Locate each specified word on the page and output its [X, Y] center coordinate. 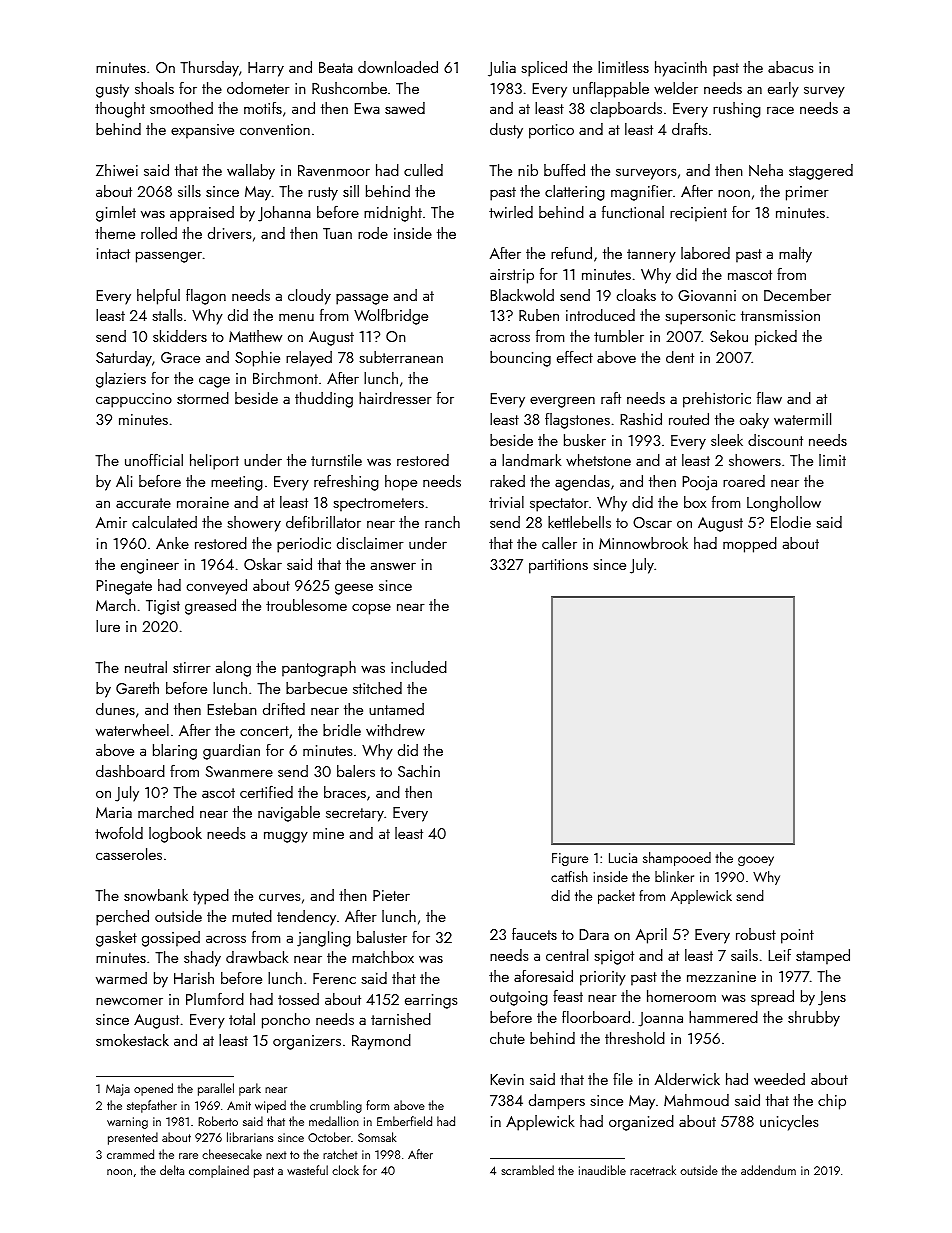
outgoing [519, 998]
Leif [779, 955]
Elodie [791, 522]
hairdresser [395, 398]
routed [689, 419]
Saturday [124, 359]
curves [279, 897]
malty [795, 255]
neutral [146, 667]
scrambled [527, 1170]
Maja [118, 1090]
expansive [202, 131]
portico [551, 131]
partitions [558, 566]
